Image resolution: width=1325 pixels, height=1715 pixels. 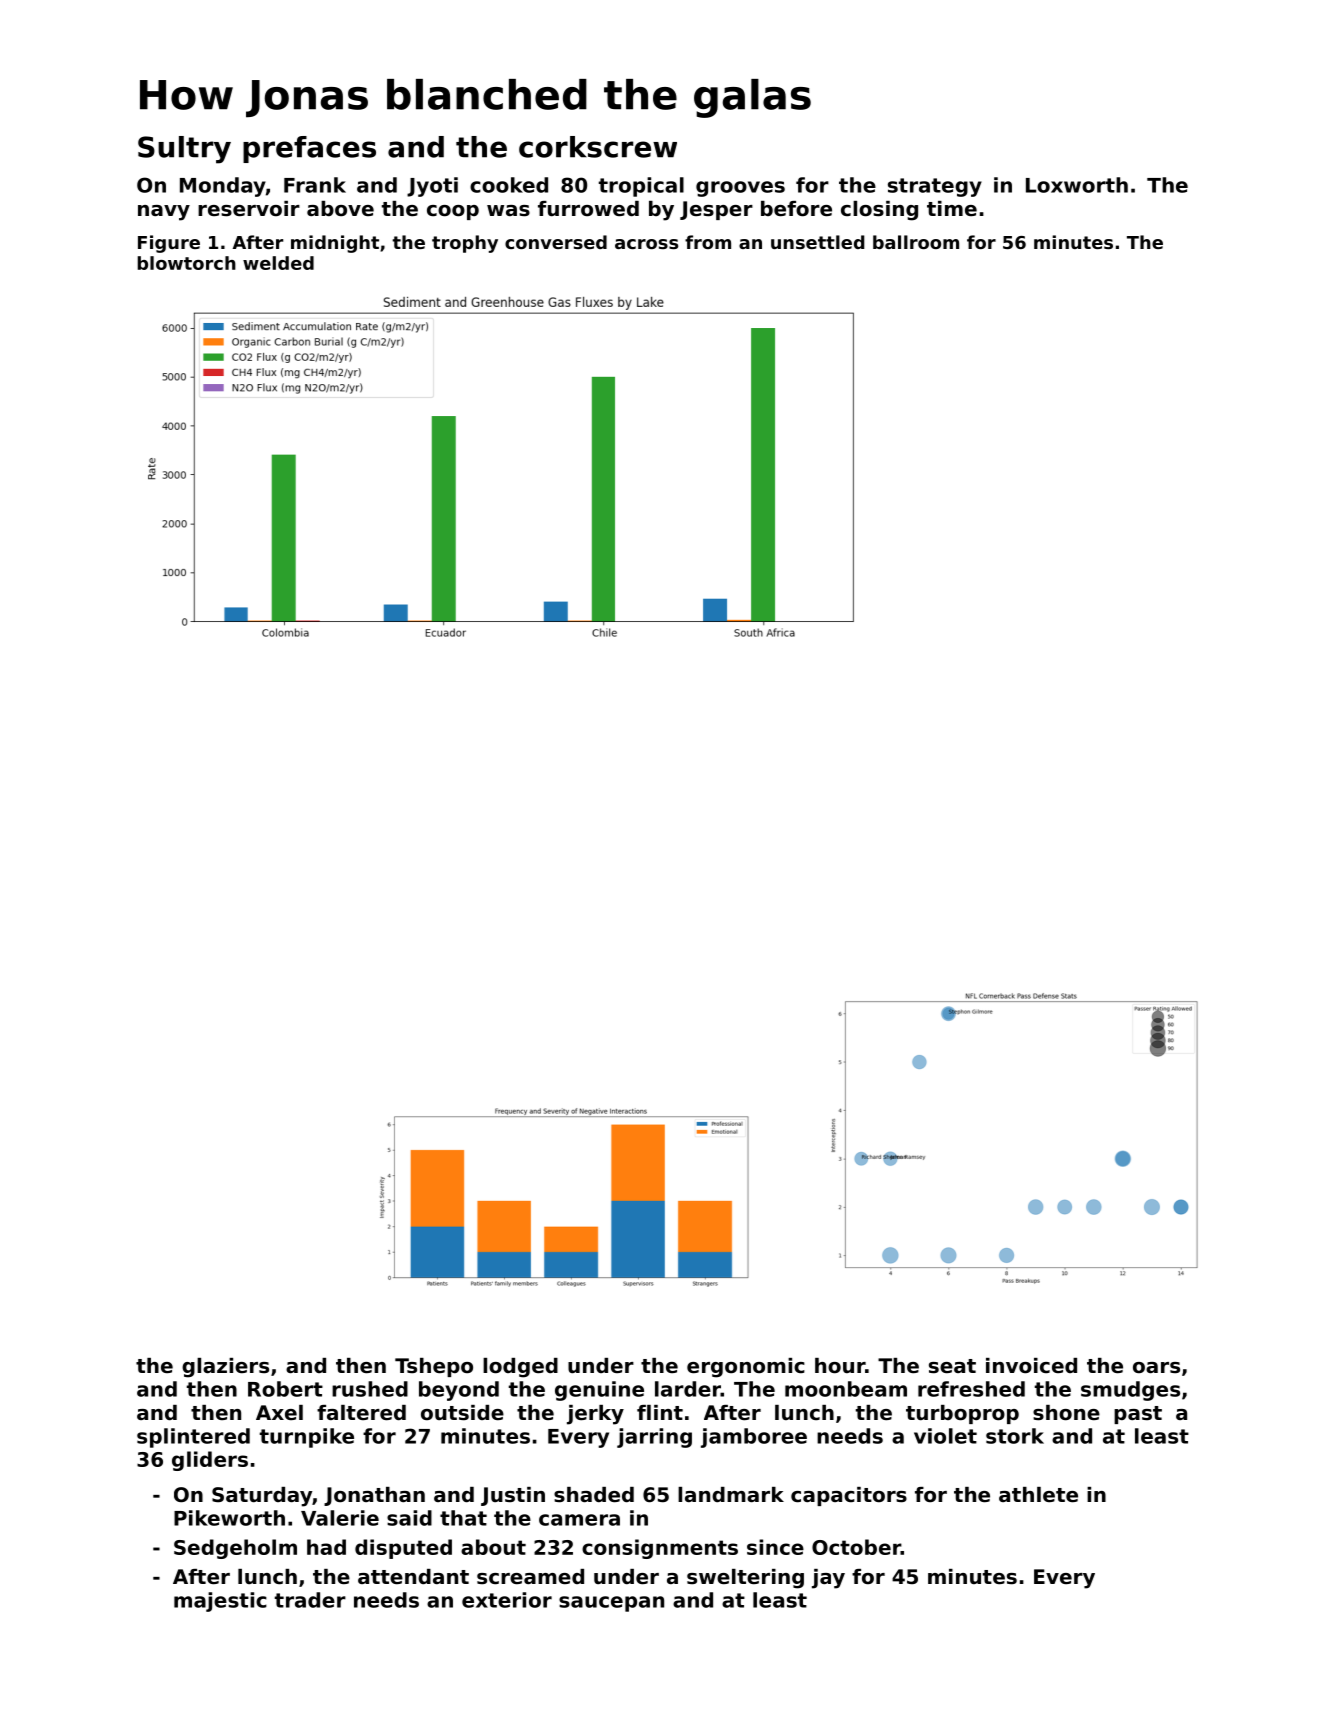 I want to click on Loxworth, so click(x=1077, y=185).
